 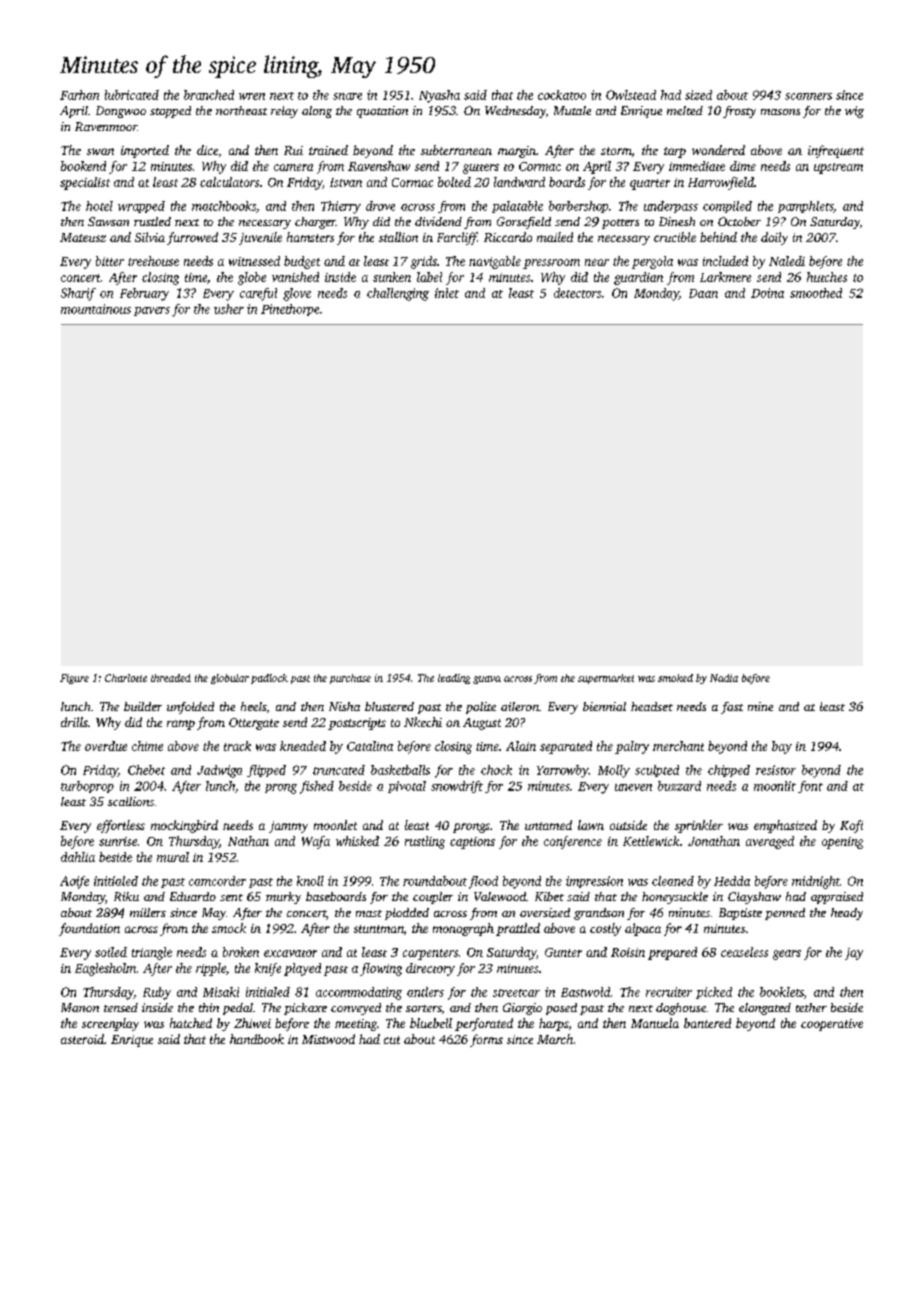 What do you see at coordinates (382, 112) in the document?
I see `quotation` at bounding box center [382, 112].
